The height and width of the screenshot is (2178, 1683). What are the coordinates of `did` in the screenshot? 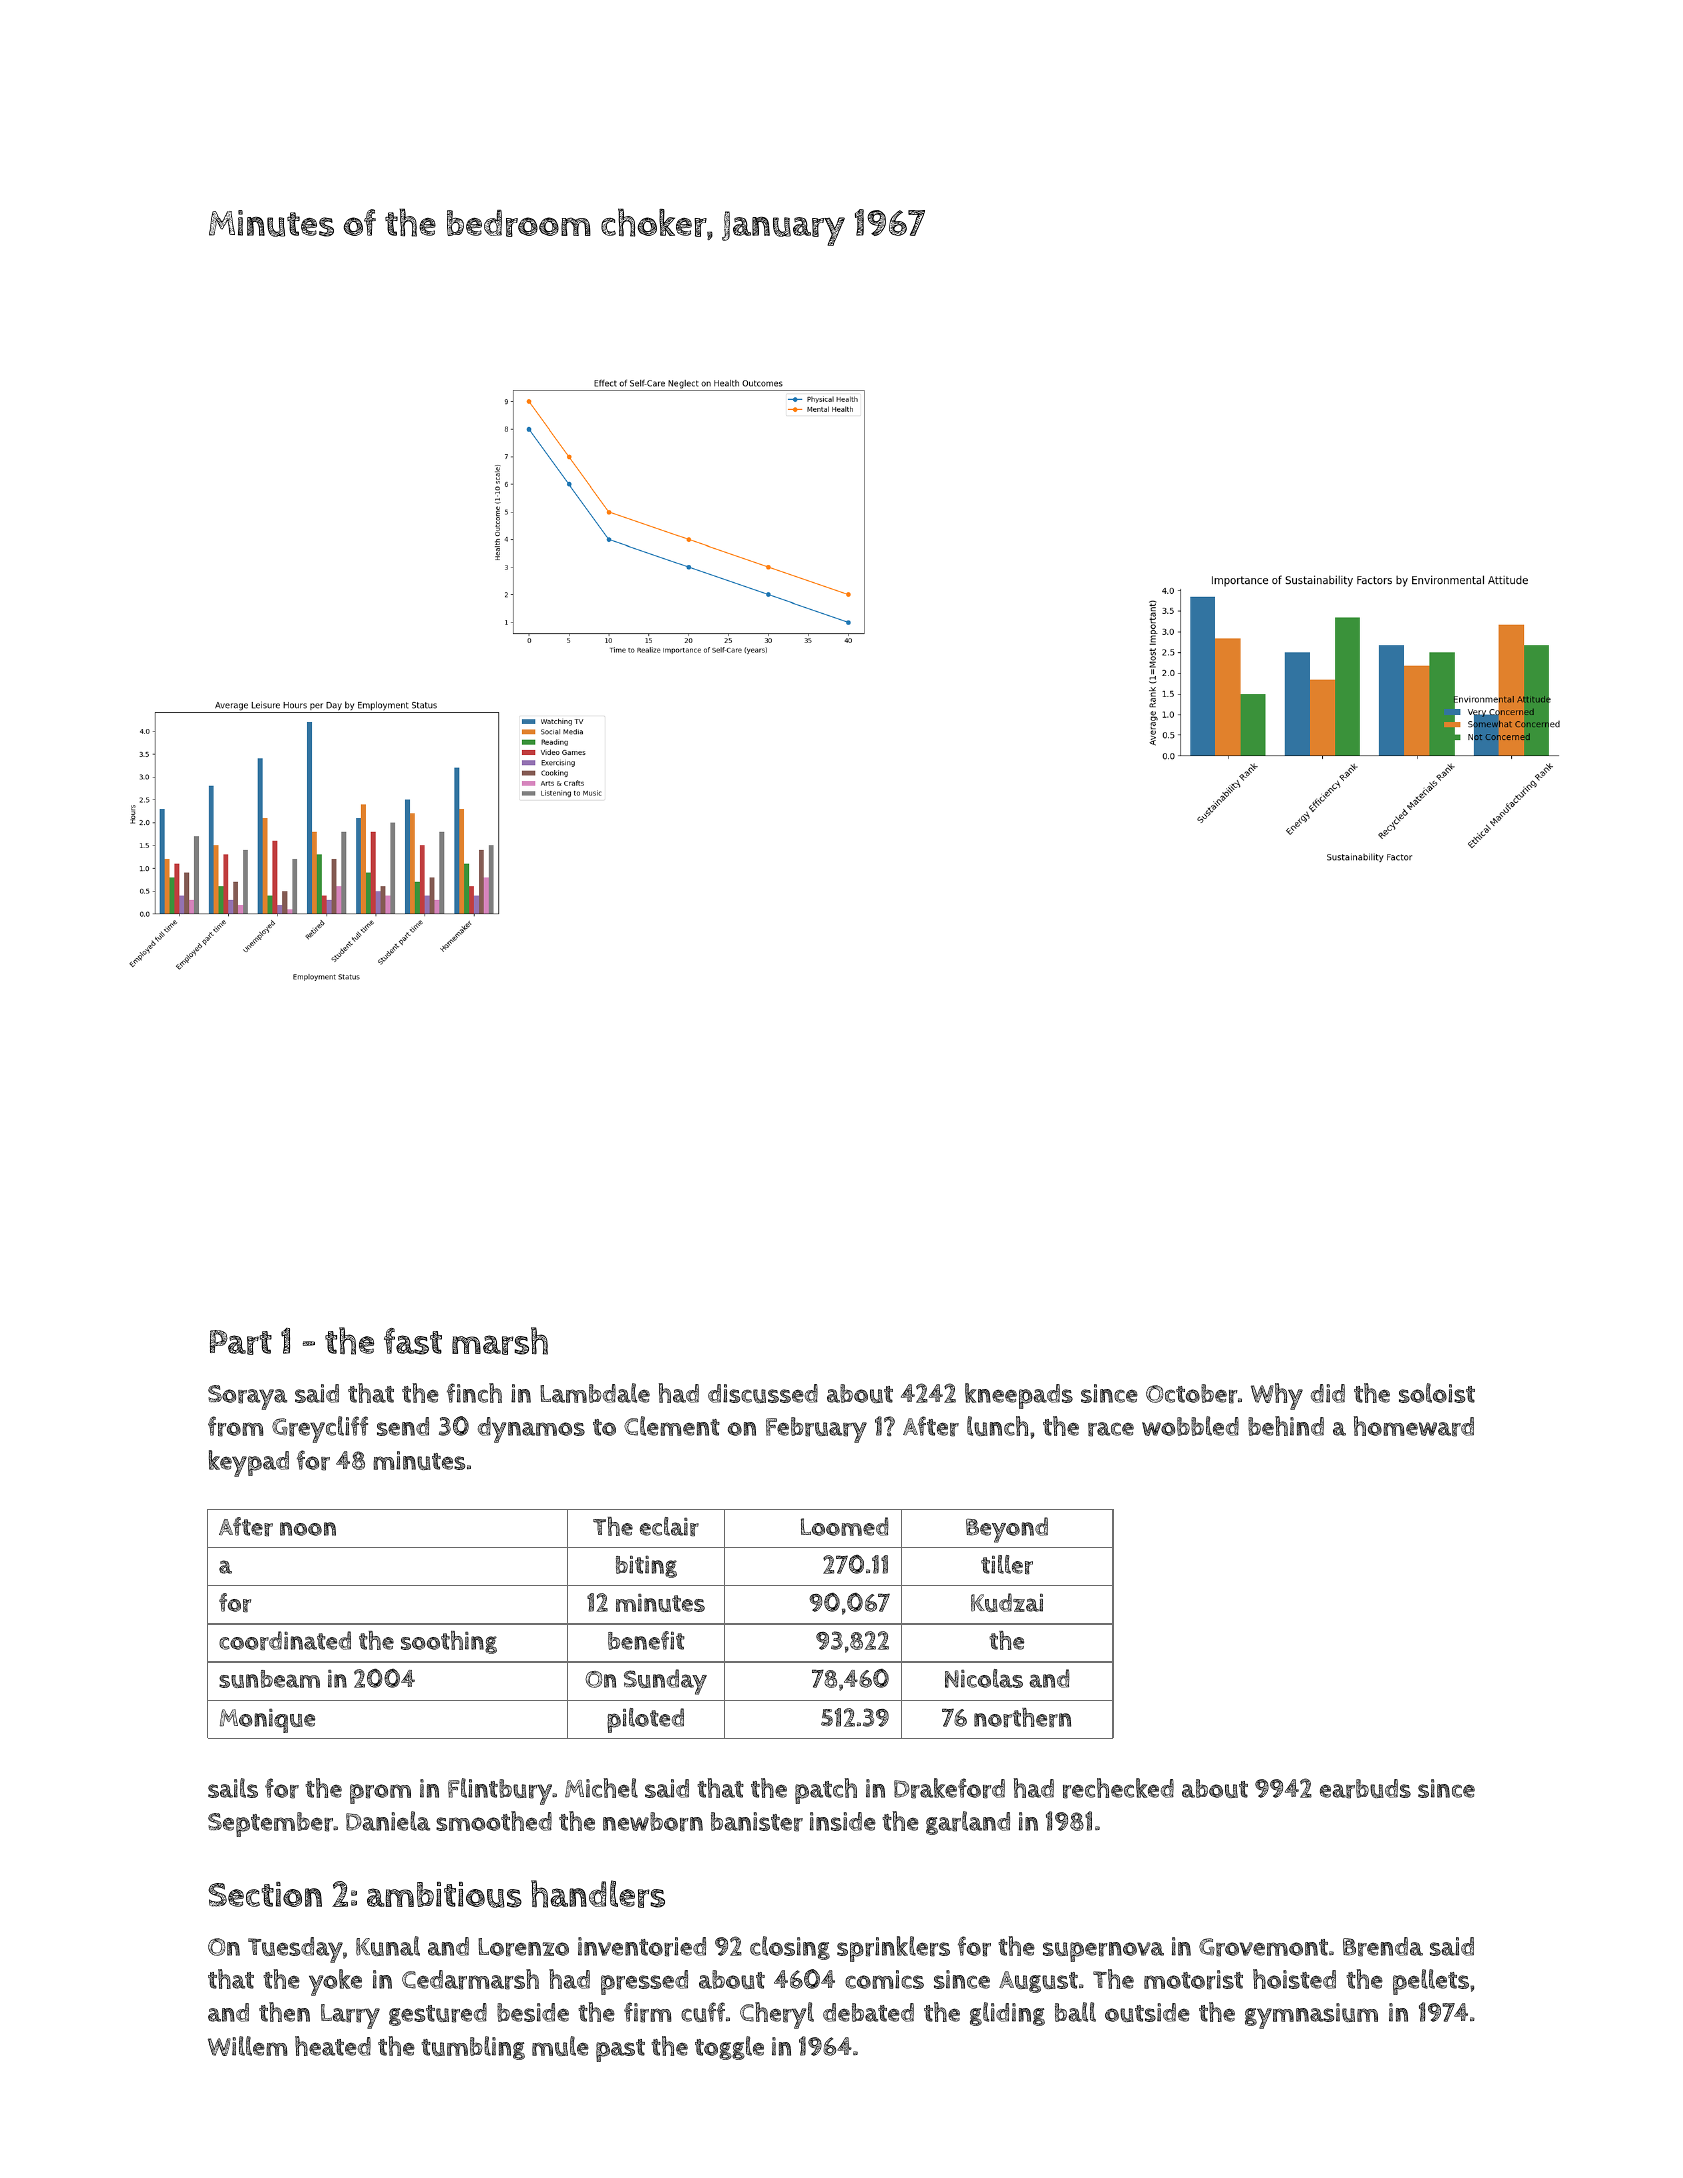 It's located at (1328, 1393).
